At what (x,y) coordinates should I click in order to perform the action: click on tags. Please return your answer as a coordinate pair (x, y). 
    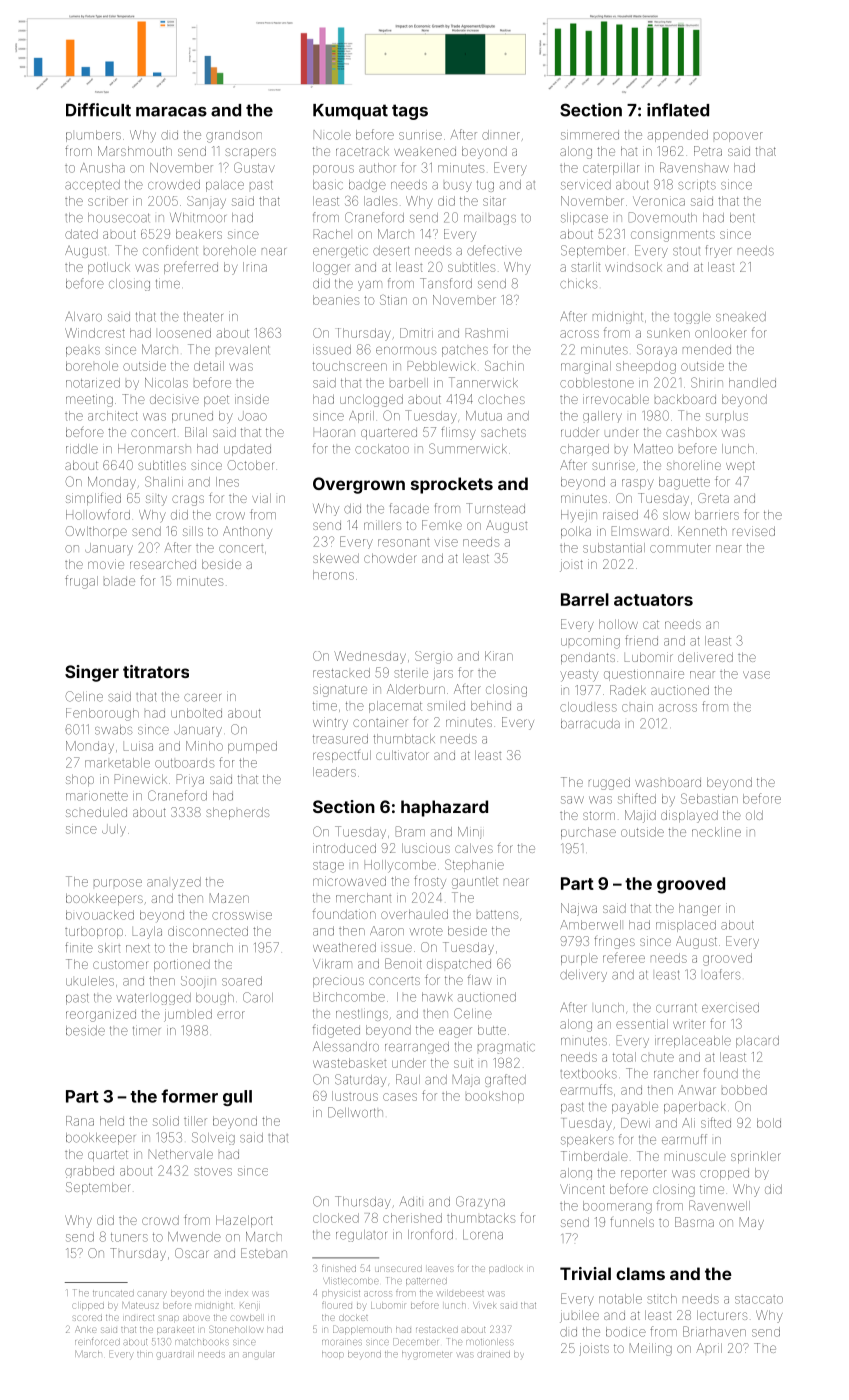
    Looking at the image, I should click on (410, 112).
